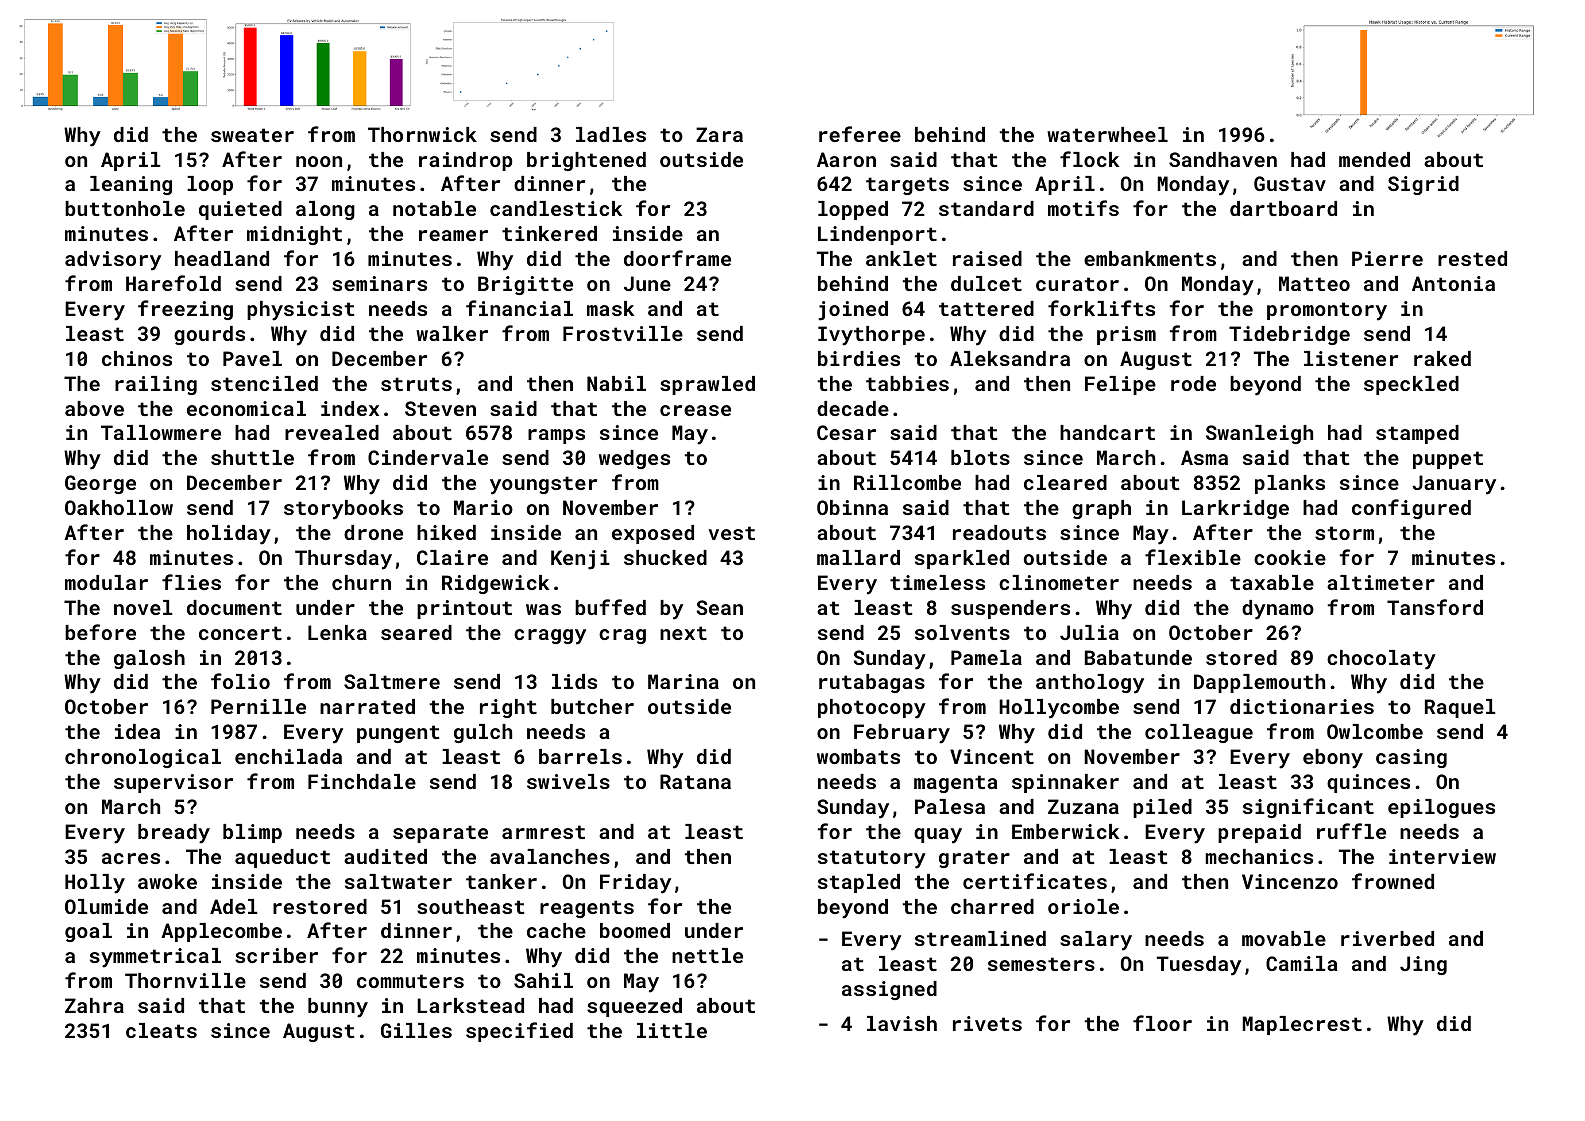 The width and height of the screenshot is (1585, 1121). I want to click on acres, so click(131, 858).
